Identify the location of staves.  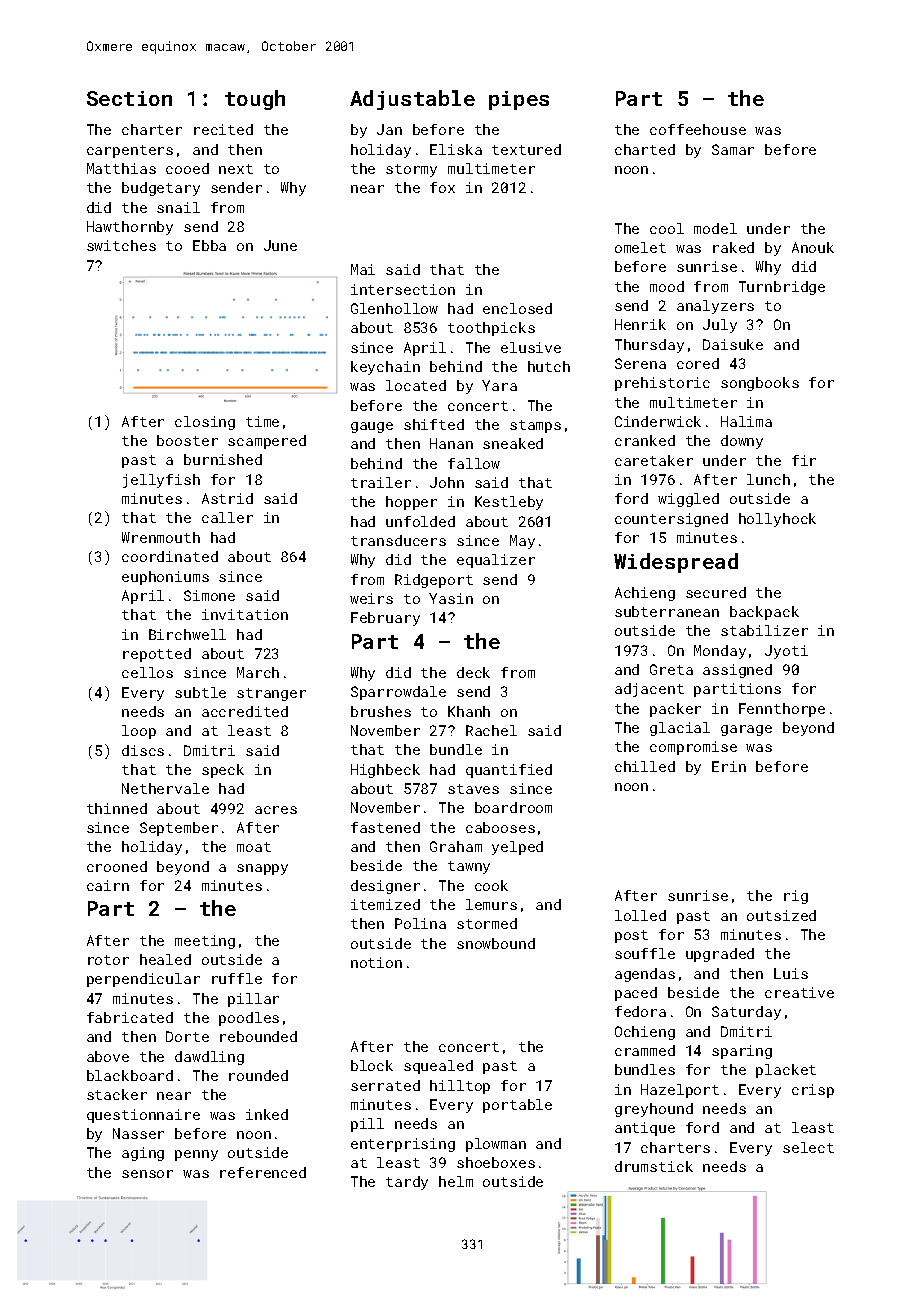
(473, 789).
